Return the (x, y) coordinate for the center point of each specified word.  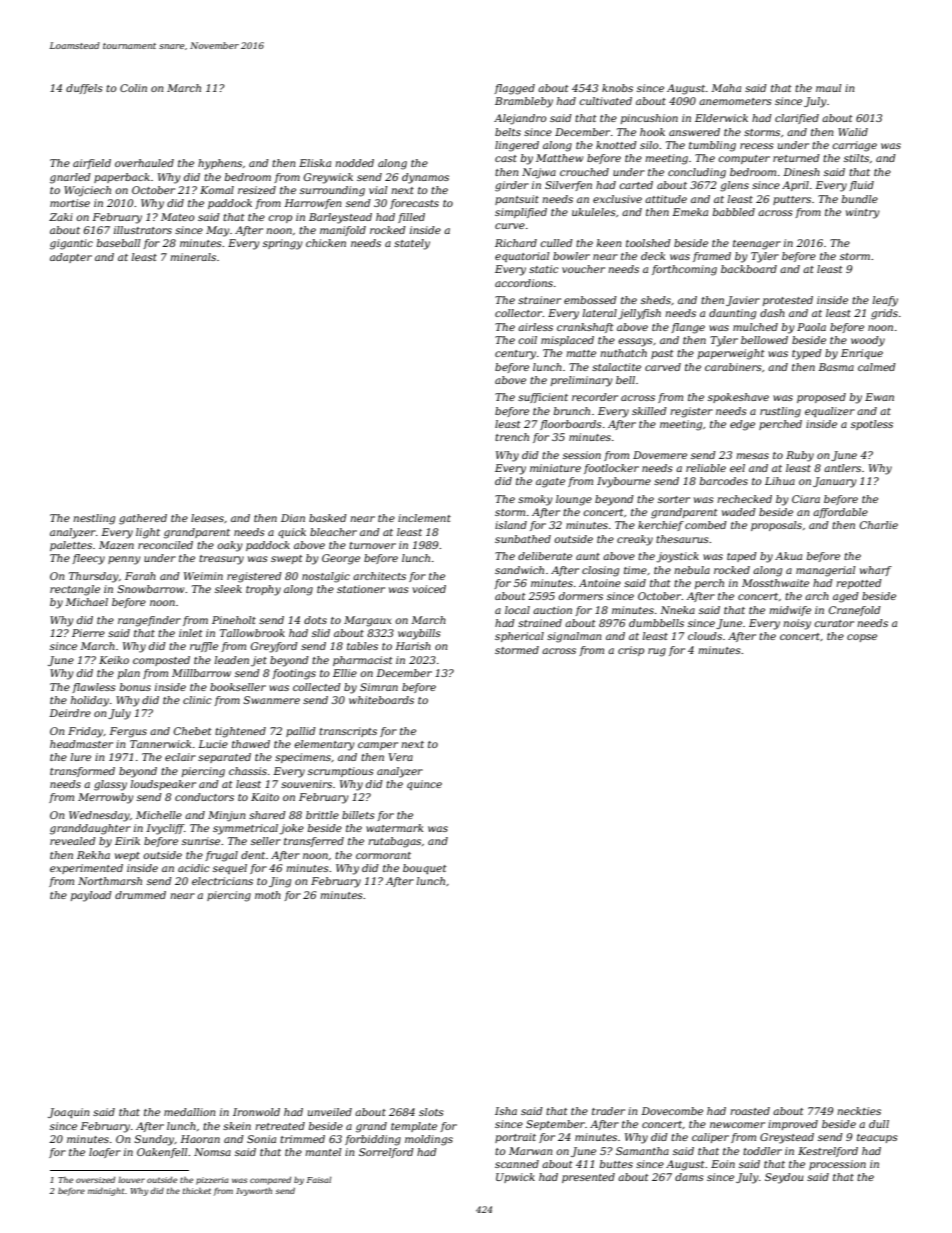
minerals (193, 257)
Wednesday (99, 816)
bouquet (425, 869)
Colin (133, 88)
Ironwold (256, 1112)
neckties (859, 1111)
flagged (514, 89)
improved (793, 1125)
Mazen (116, 545)
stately (412, 244)
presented (588, 1178)
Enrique (862, 354)
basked (328, 518)
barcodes (724, 481)
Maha (726, 88)
